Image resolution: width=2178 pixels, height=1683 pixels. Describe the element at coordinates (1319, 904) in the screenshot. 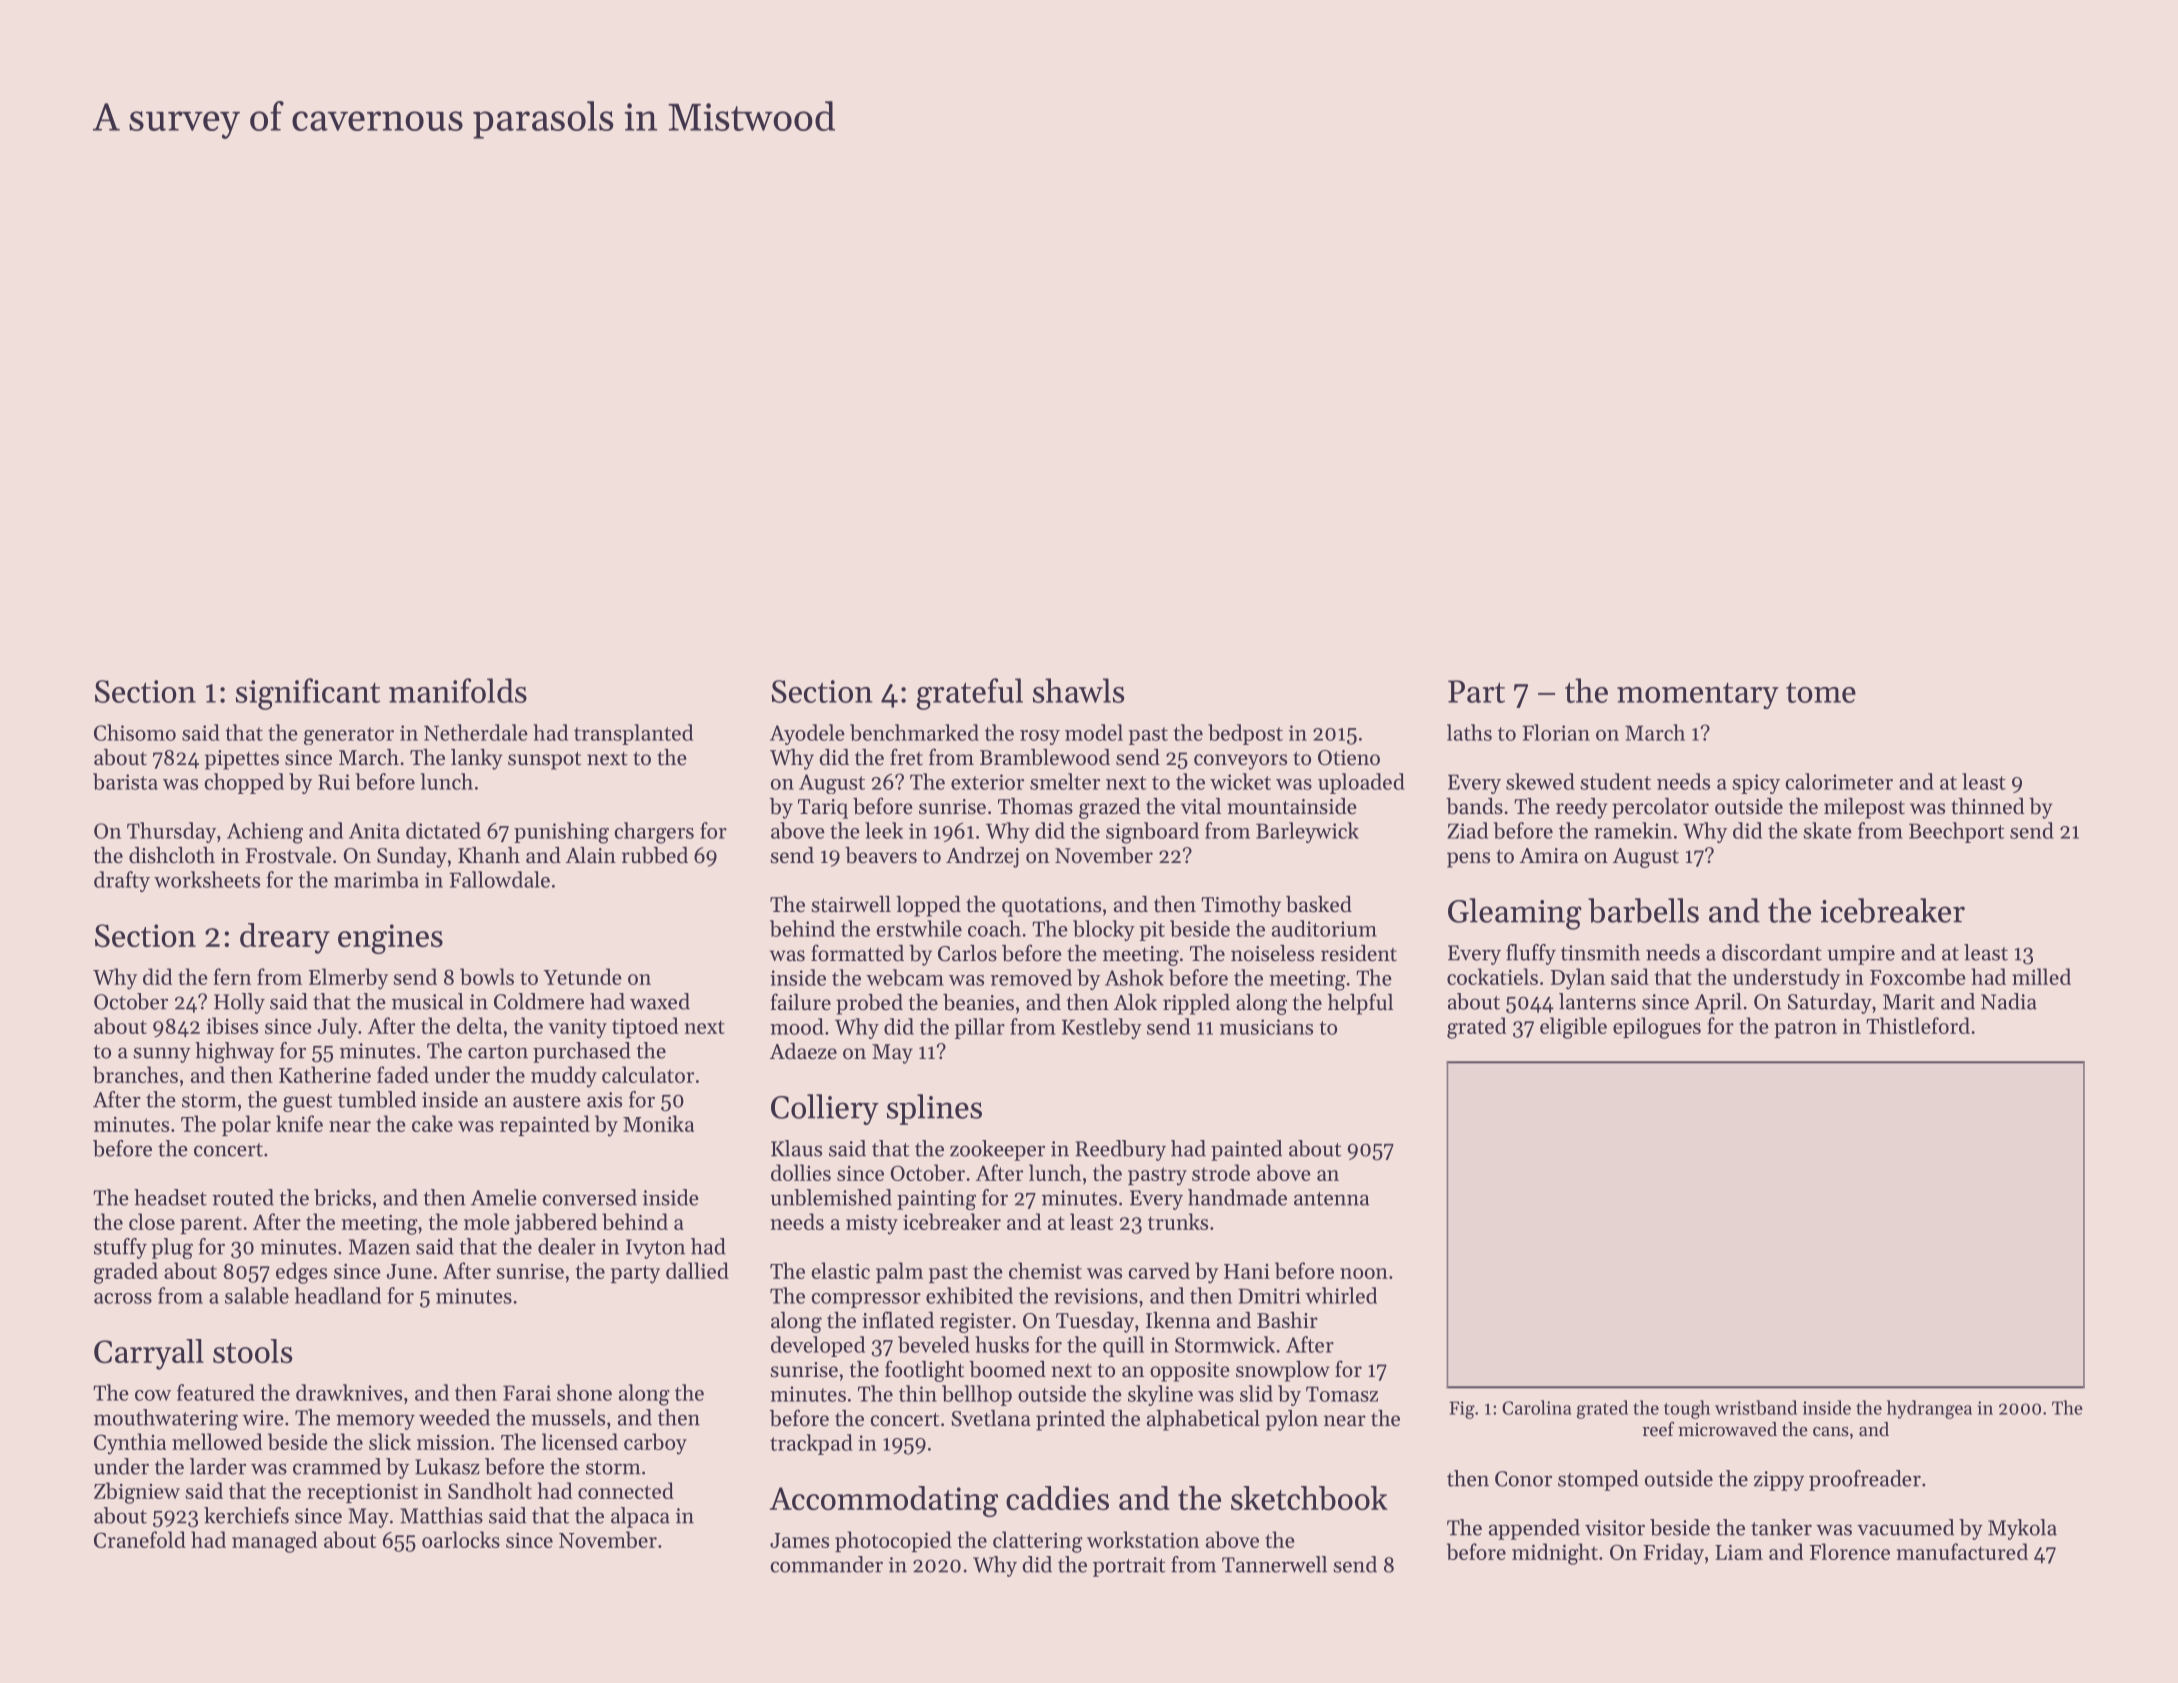

I see `basked` at that location.
